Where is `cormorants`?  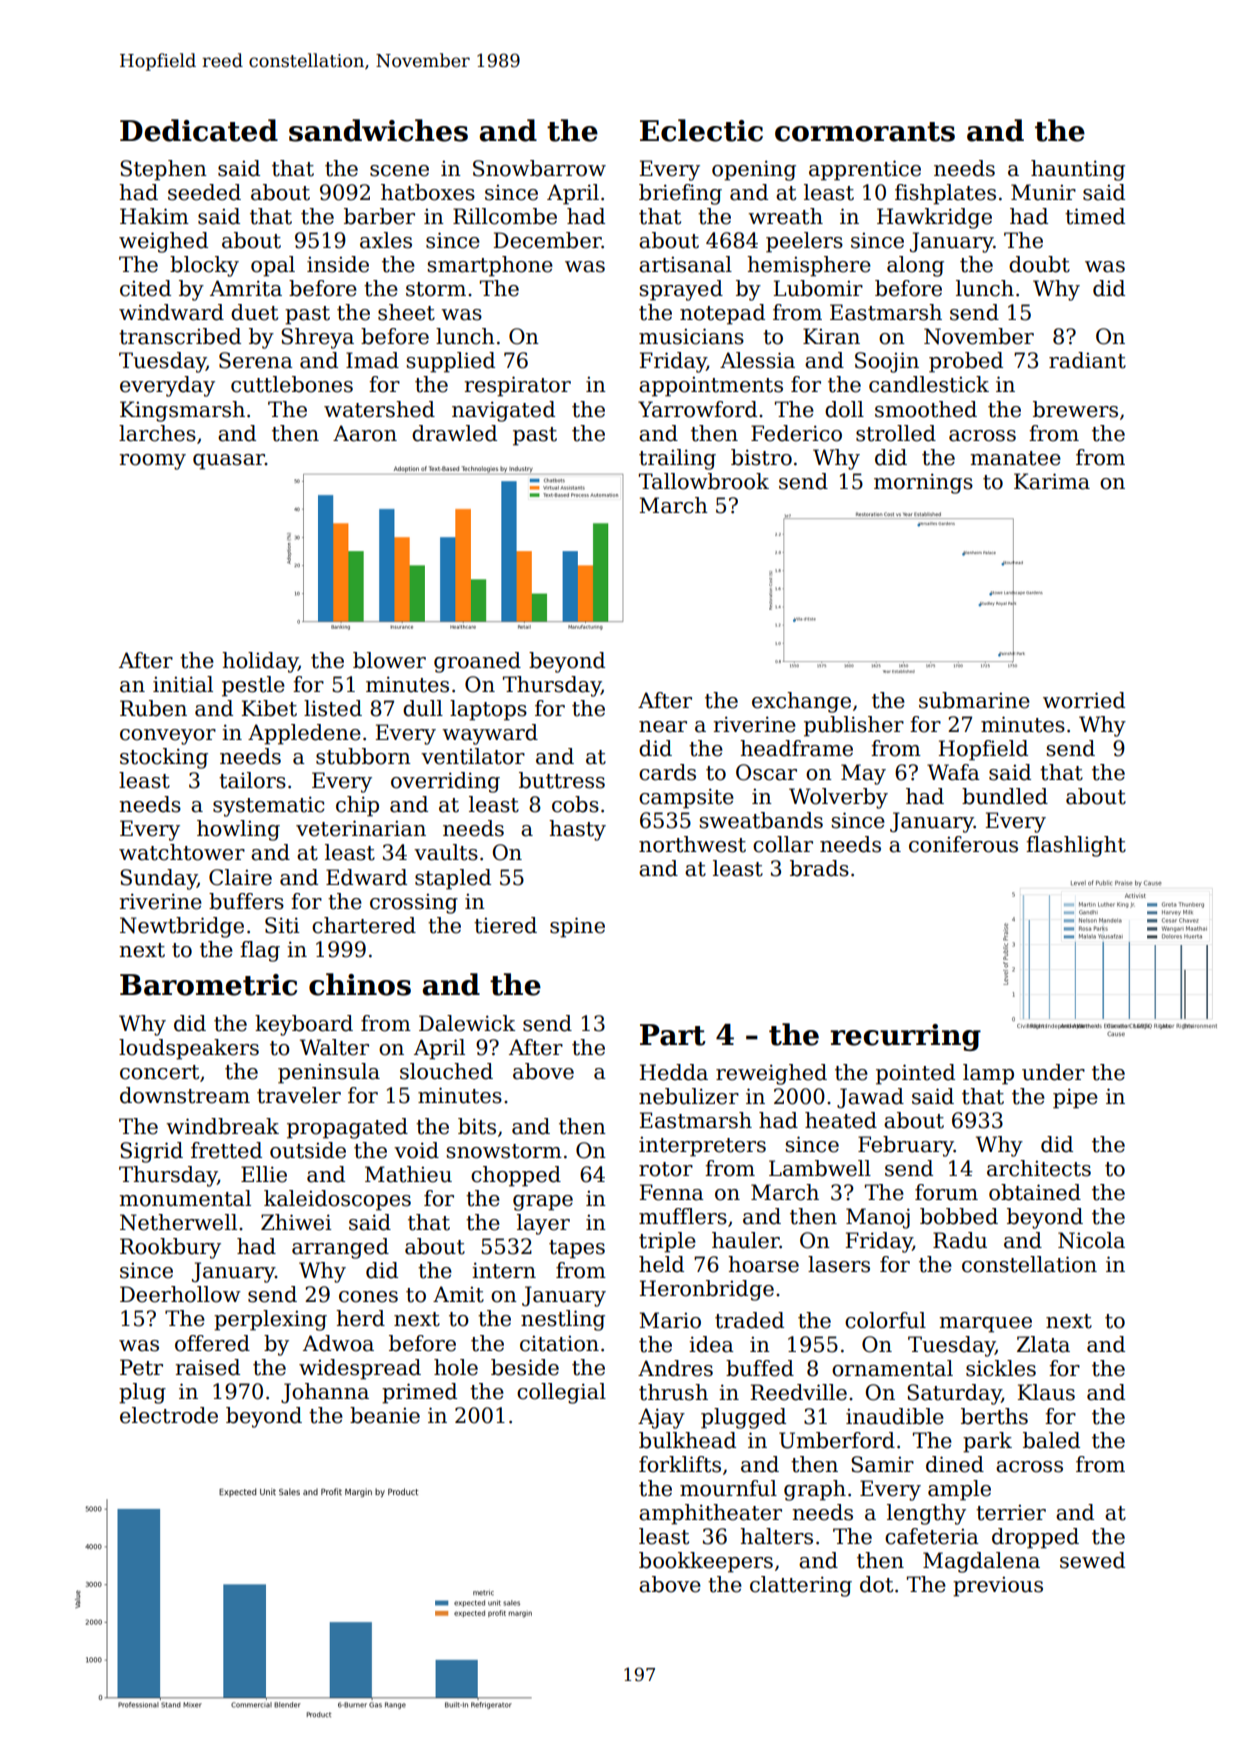
cormorants is located at coordinates (865, 132).
